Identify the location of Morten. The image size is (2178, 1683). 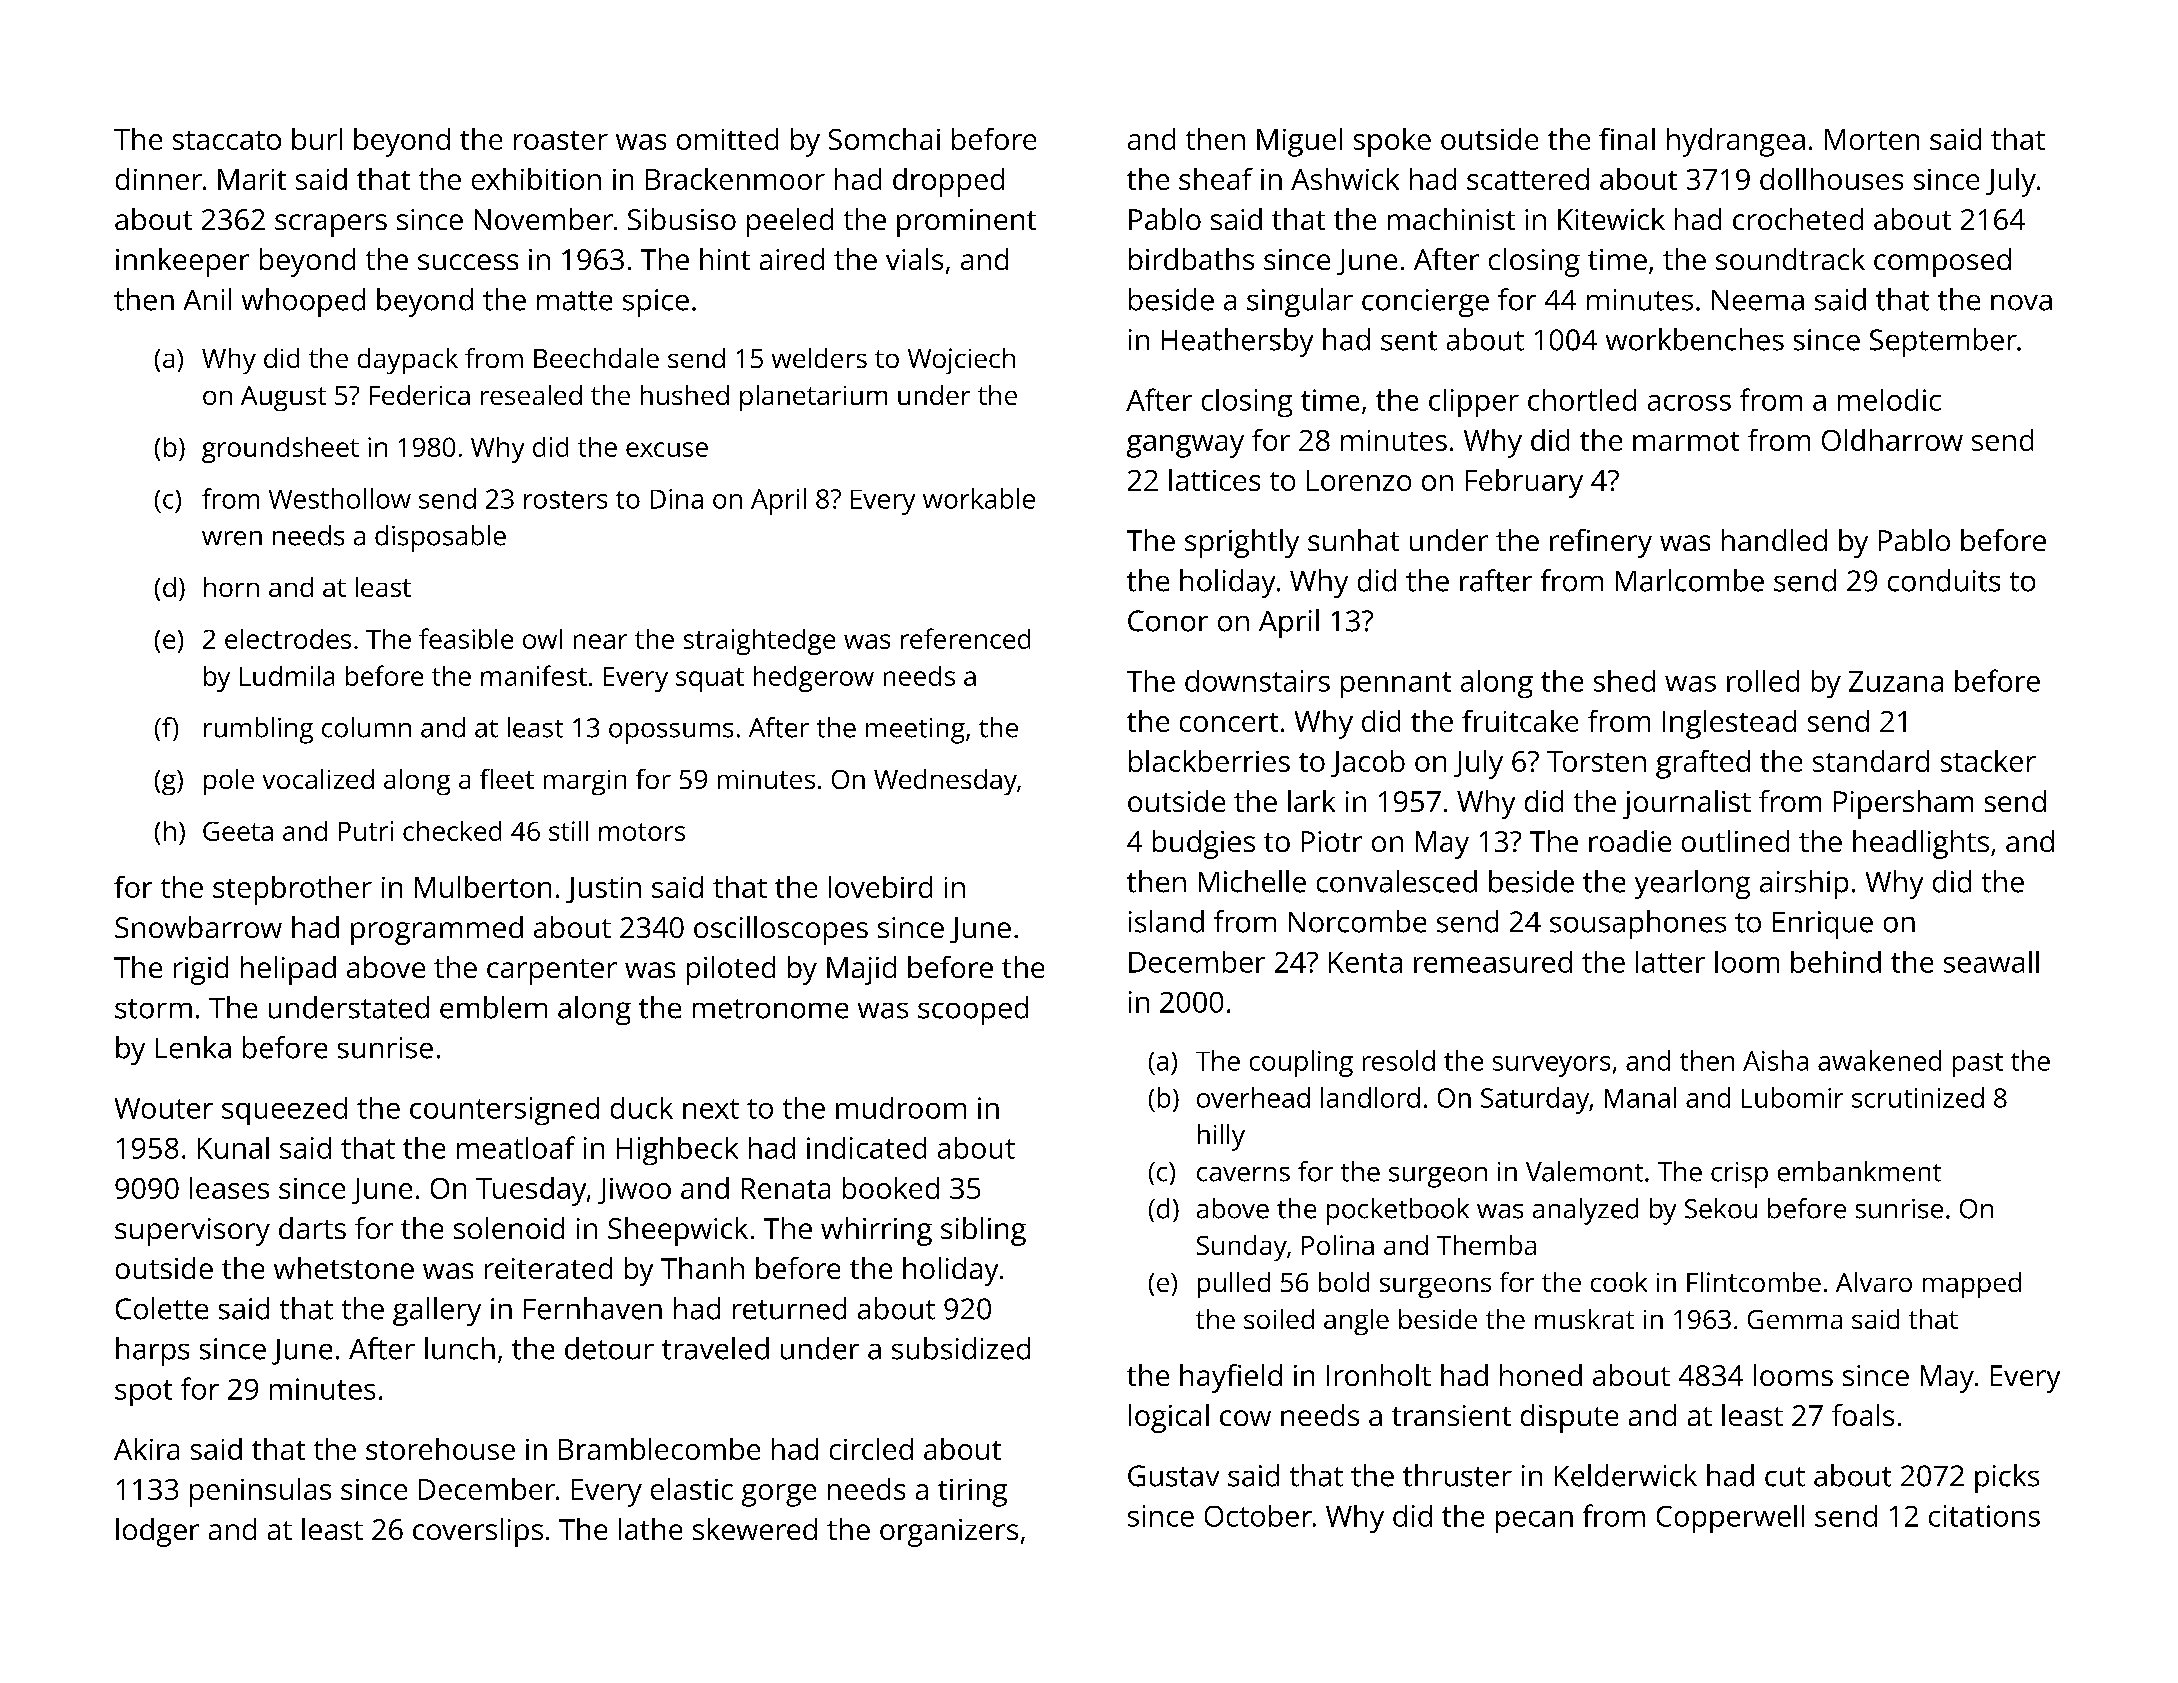
(1872, 139).
